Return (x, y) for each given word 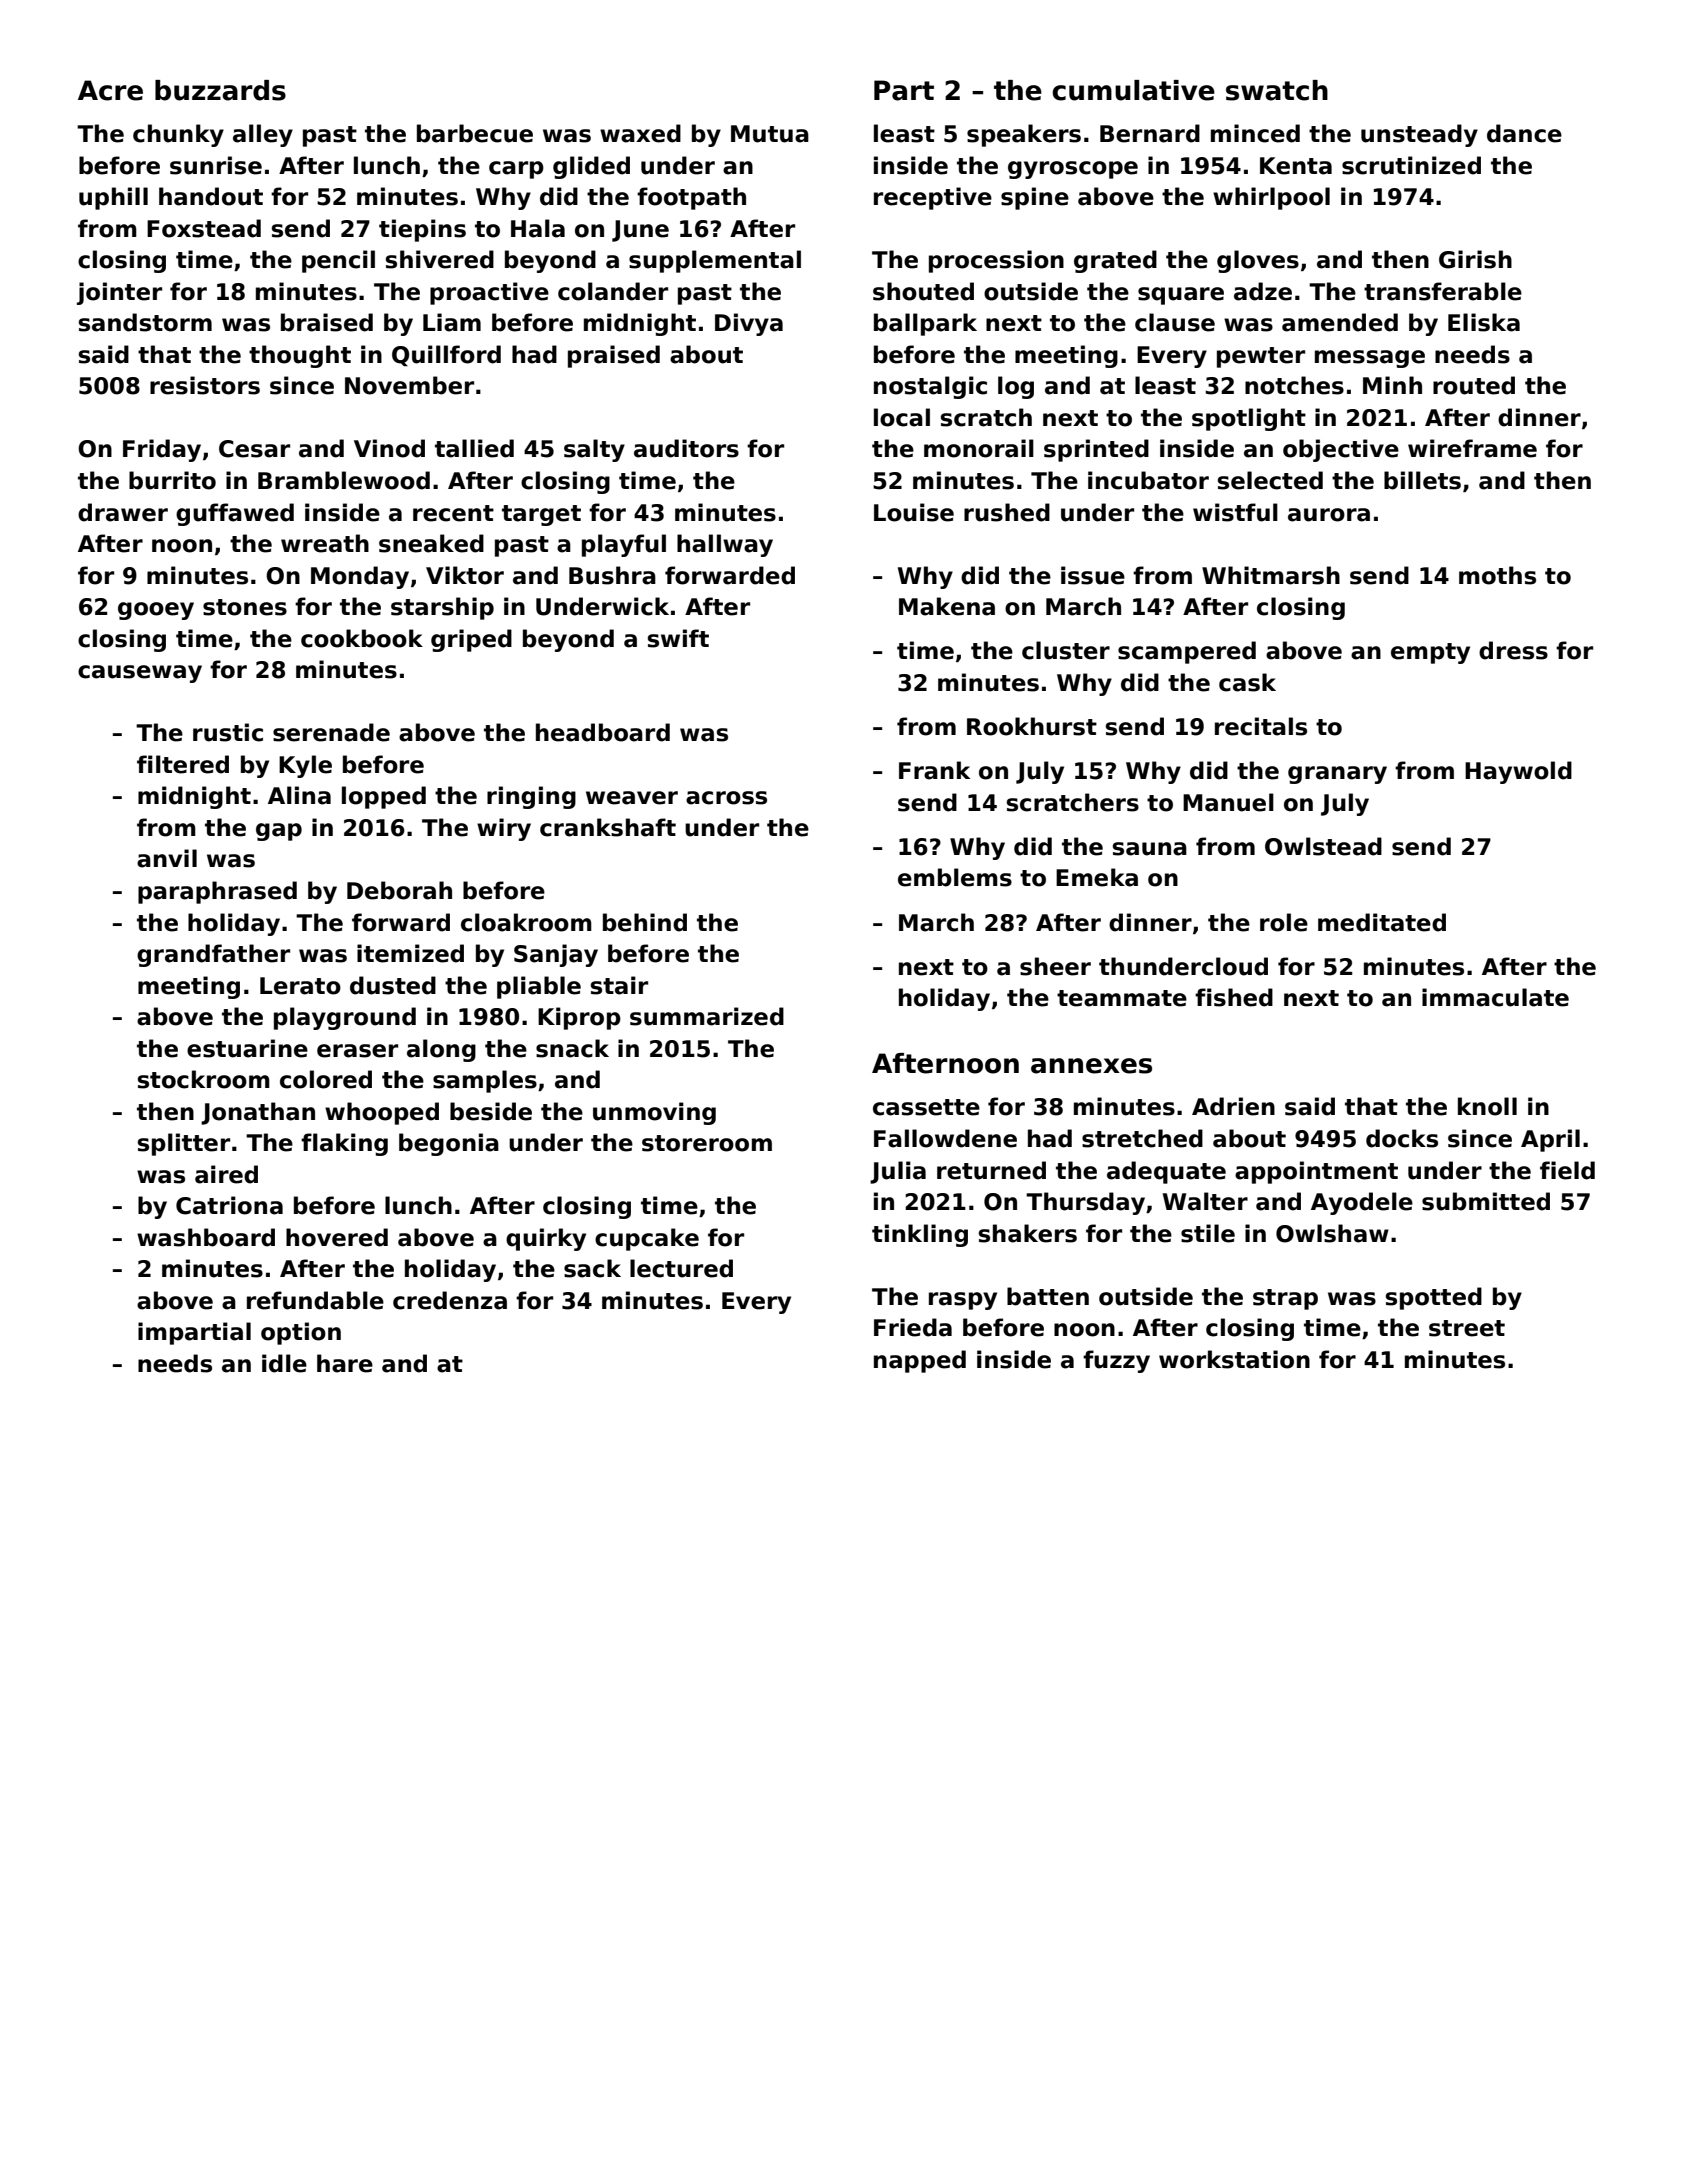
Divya (749, 324)
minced (1255, 133)
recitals (1261, 726)
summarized (707, 1016)
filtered (183, 764)
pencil (338, 261)
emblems (955, 877)
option (301, 1333)
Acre (110, 90)
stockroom (204, 1079)
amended (1340, 322)
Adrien (1233, 1106)
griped (471, 640)
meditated (1382, 922)
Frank (934, 770)
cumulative (1133, 90)
